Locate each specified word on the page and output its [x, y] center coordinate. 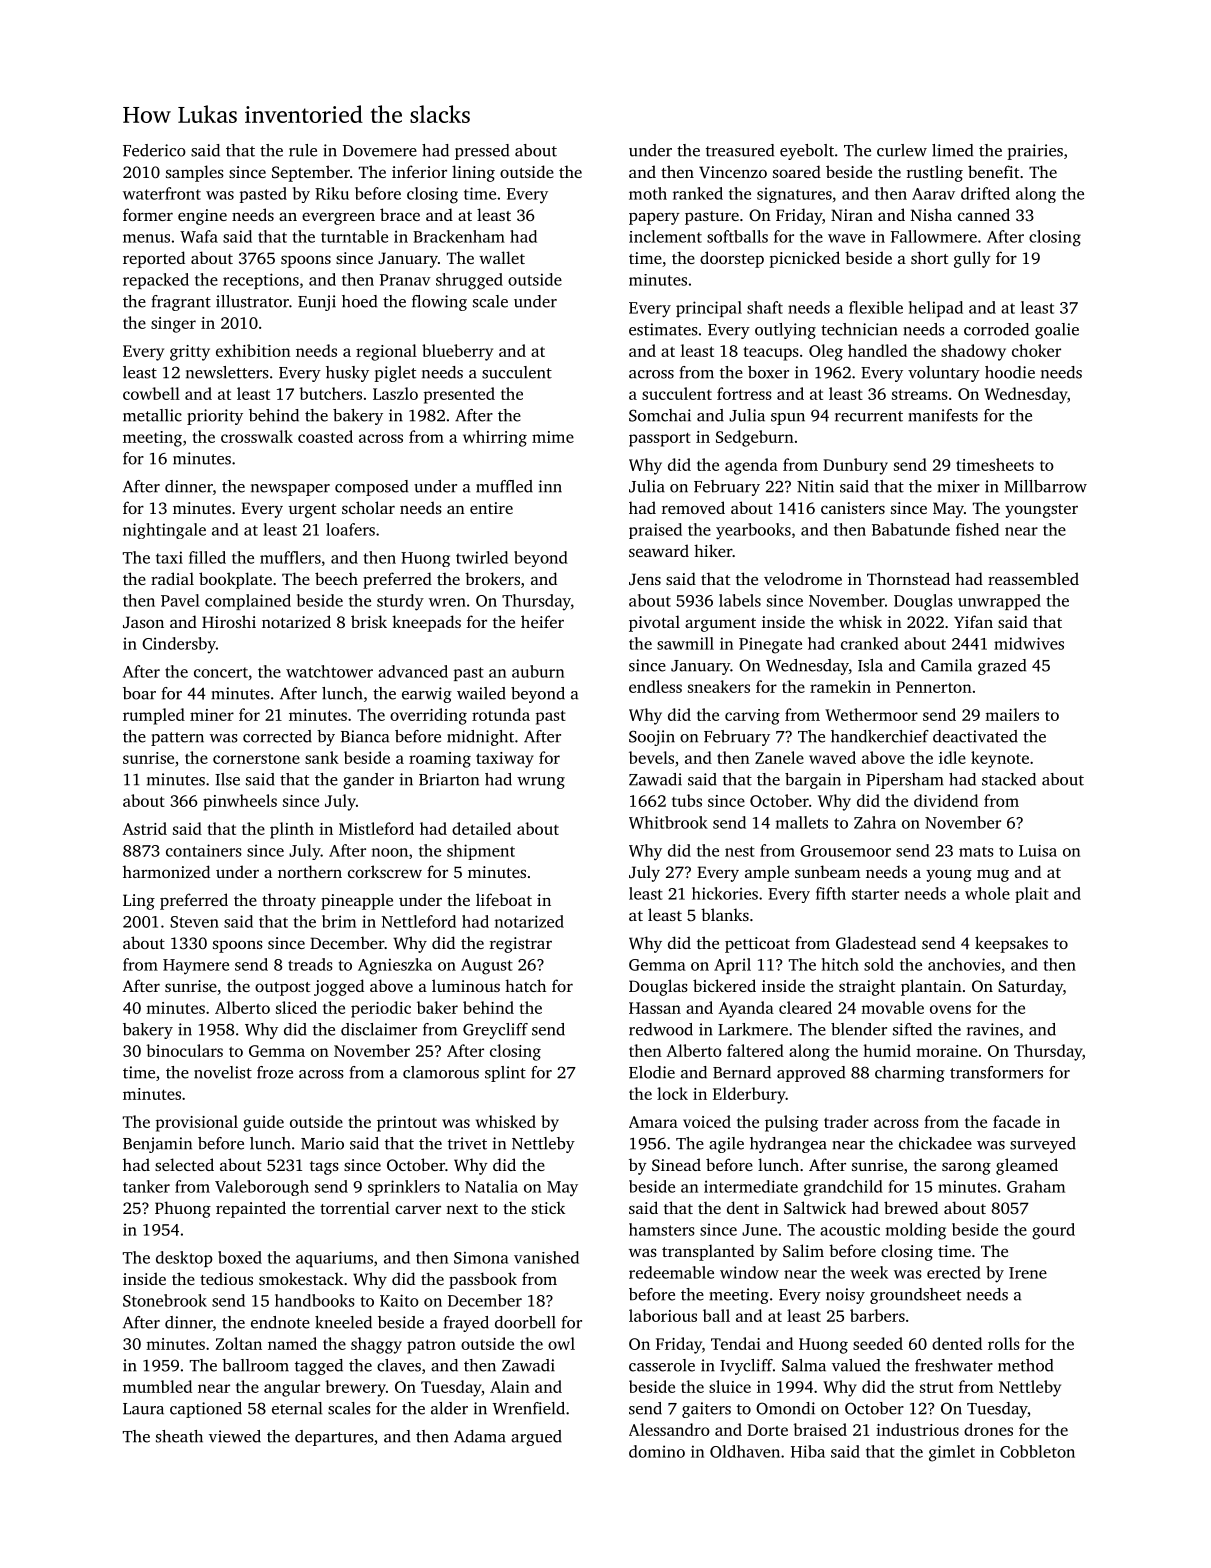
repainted [251, 1209]
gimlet [952, 1453]
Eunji [317, 303]
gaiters [706, 1410]
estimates [663, 329]
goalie [1057, 331]
